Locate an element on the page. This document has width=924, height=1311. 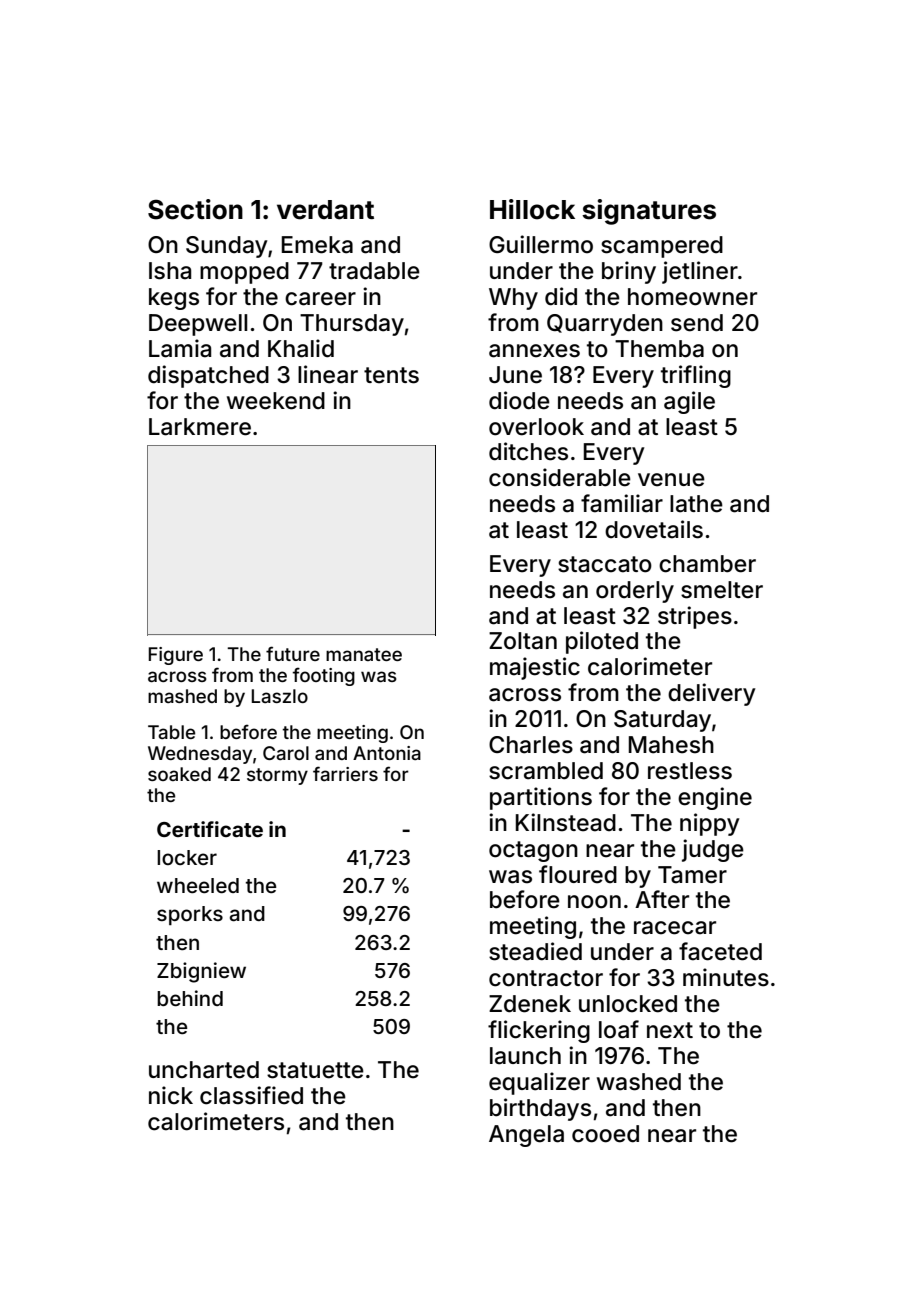
stormy is located at coordinates (277, 776).
